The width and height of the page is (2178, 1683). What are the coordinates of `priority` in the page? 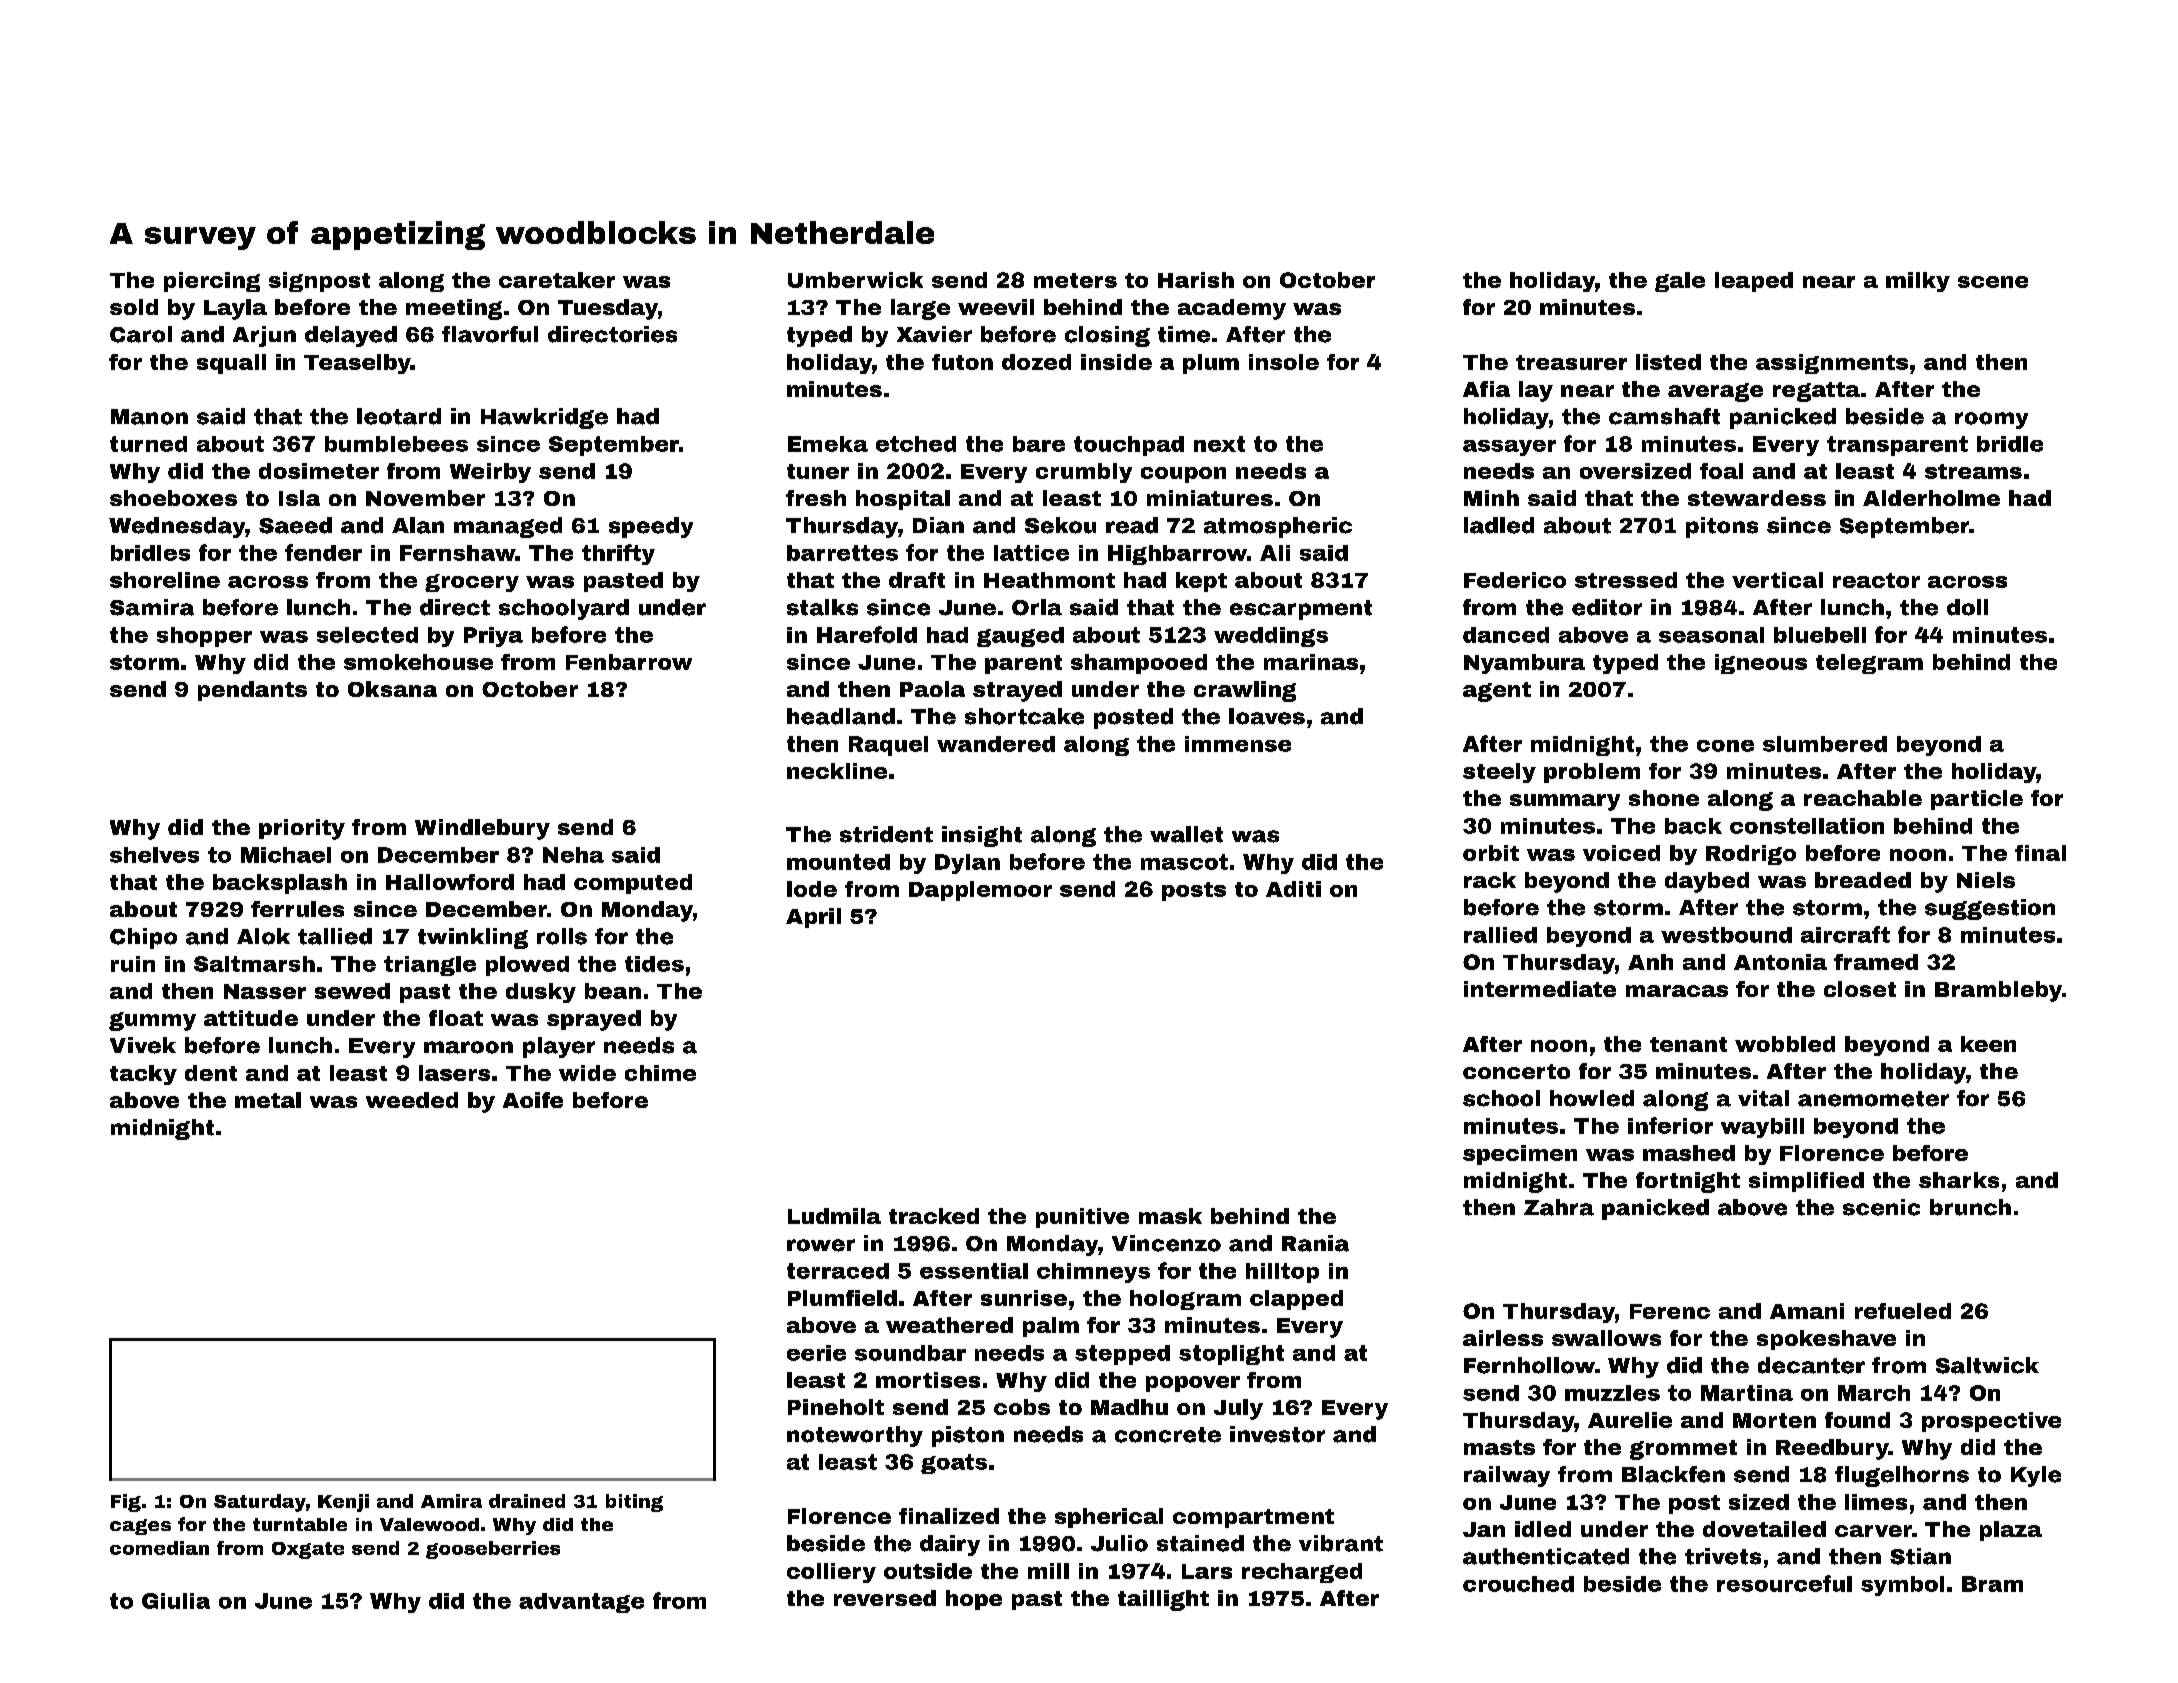 It's located at (302, 829).
